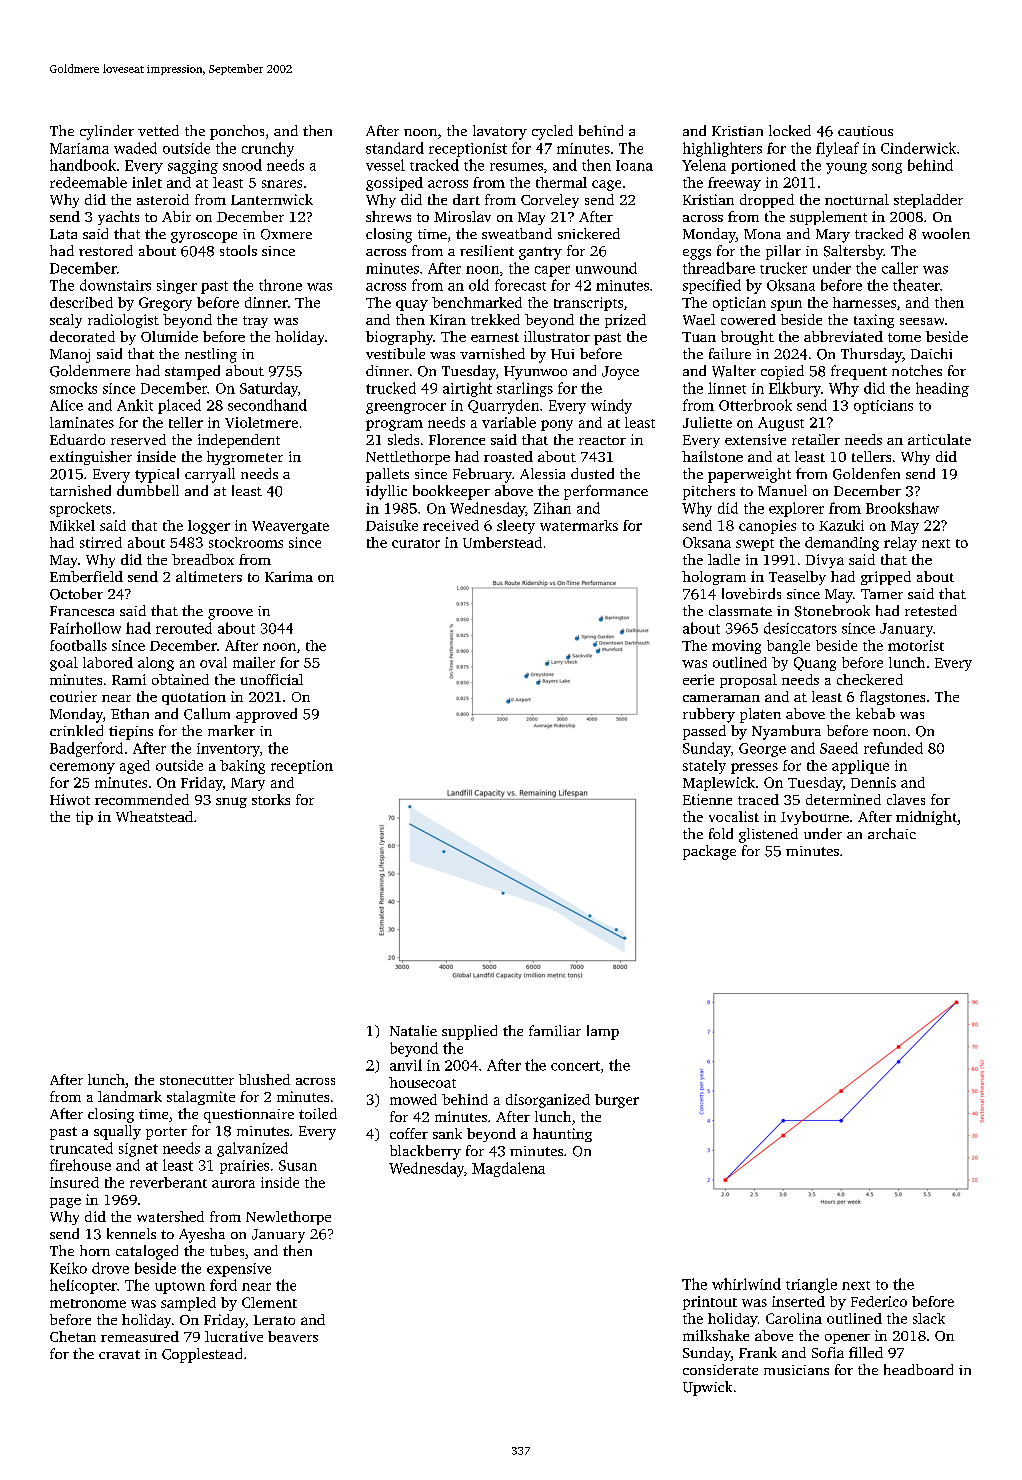  I want to click on archaic, so click(892, 833).
